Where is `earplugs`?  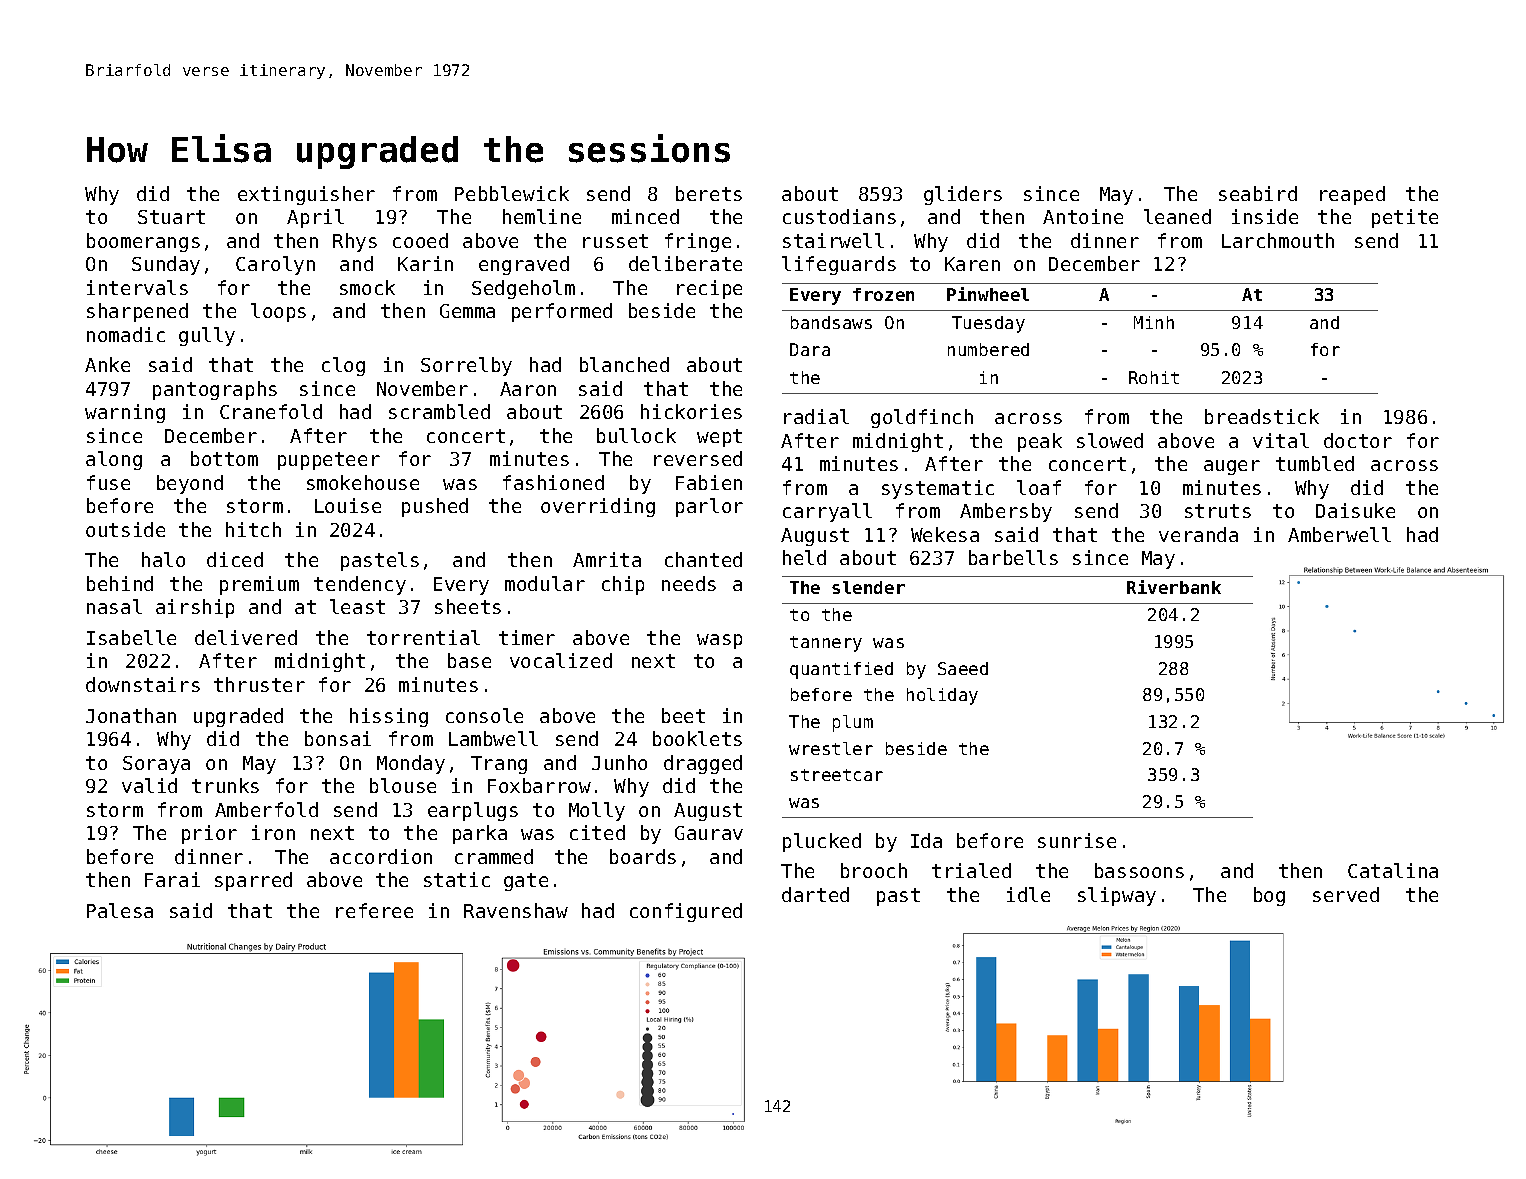
earplugs is located at coordinates (473, 811).
